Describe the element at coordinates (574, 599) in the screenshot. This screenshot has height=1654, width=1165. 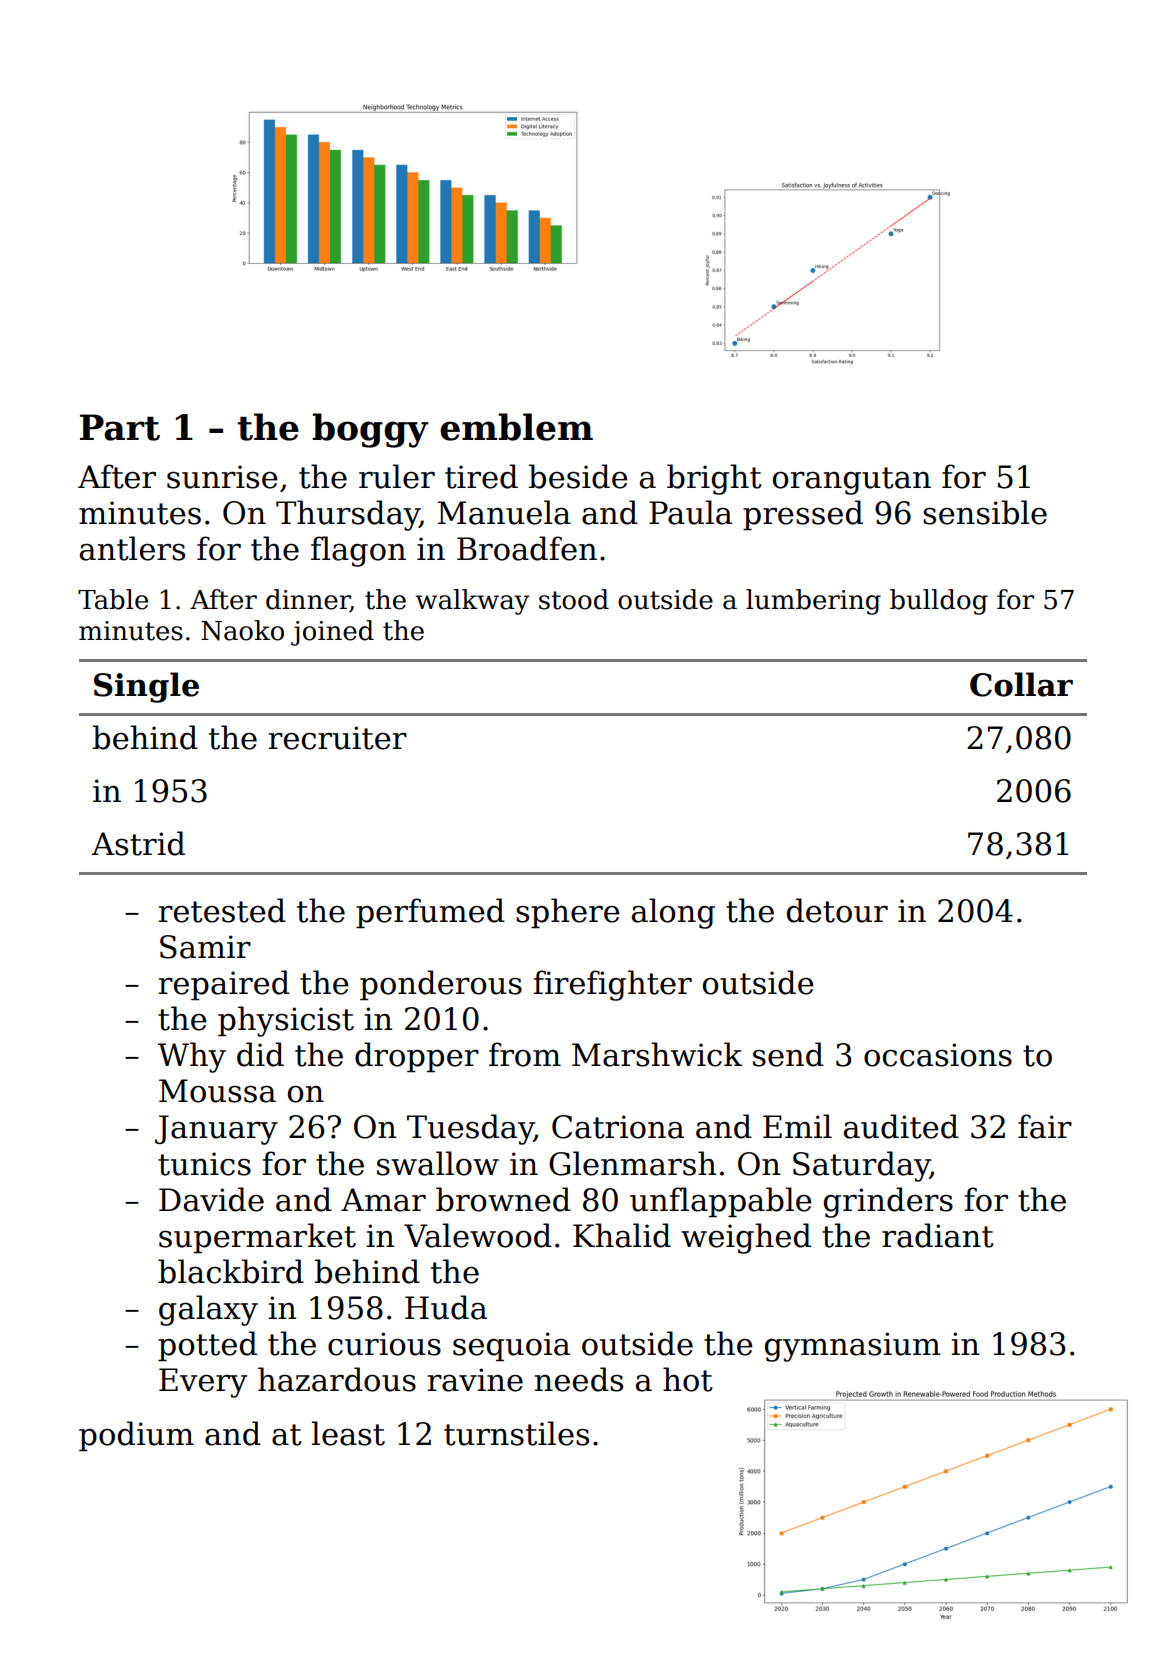
I see `stood` at that location.
